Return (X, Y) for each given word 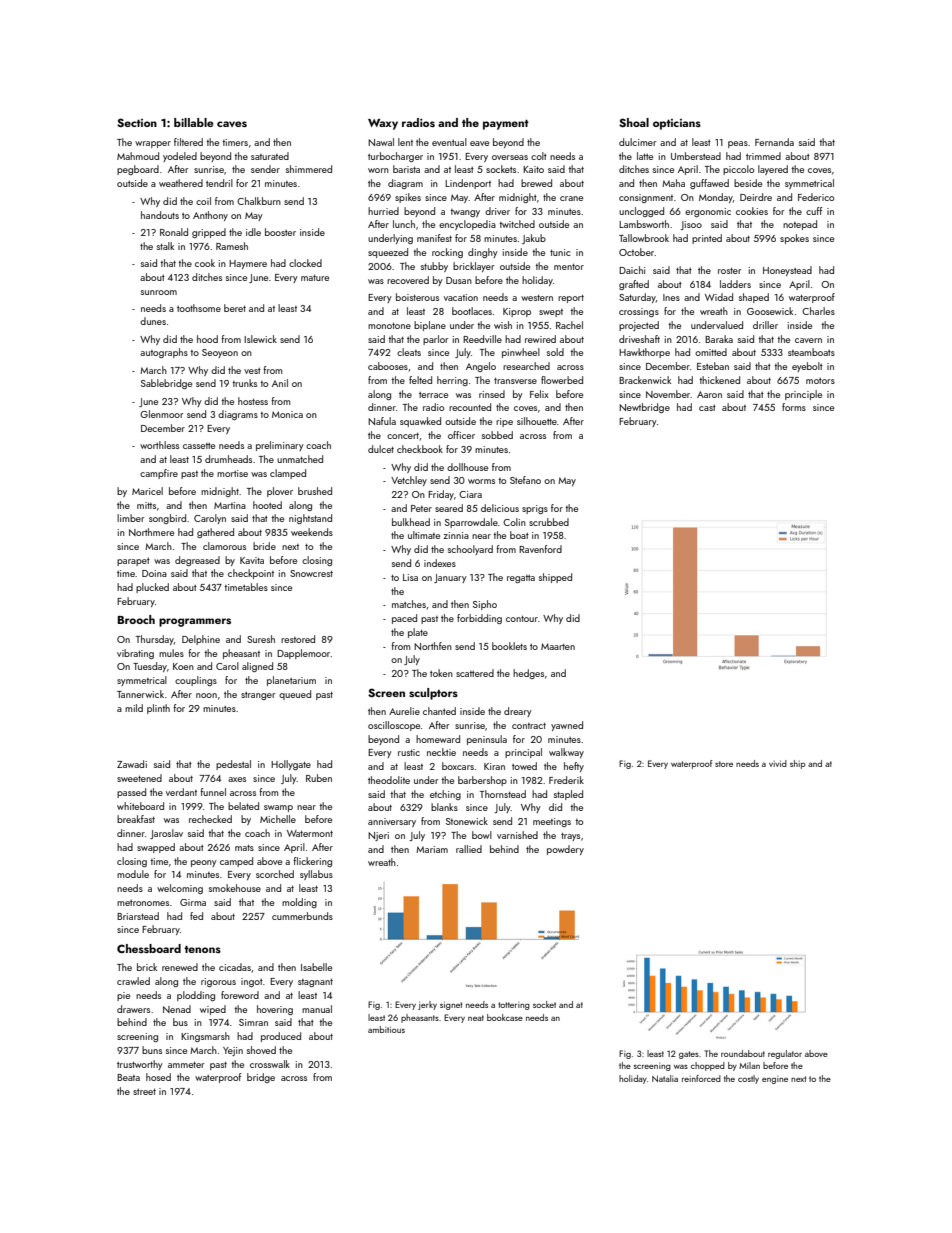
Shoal (634, 122)
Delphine (201, 640)
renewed (180, 967)
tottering (514, 1006)
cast (707, 408)
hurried (383, 211)
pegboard (138, 170)
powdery (565, 850)
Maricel (147, 491)
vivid (778, 763)
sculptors (433, 694)
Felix (539, 394)
